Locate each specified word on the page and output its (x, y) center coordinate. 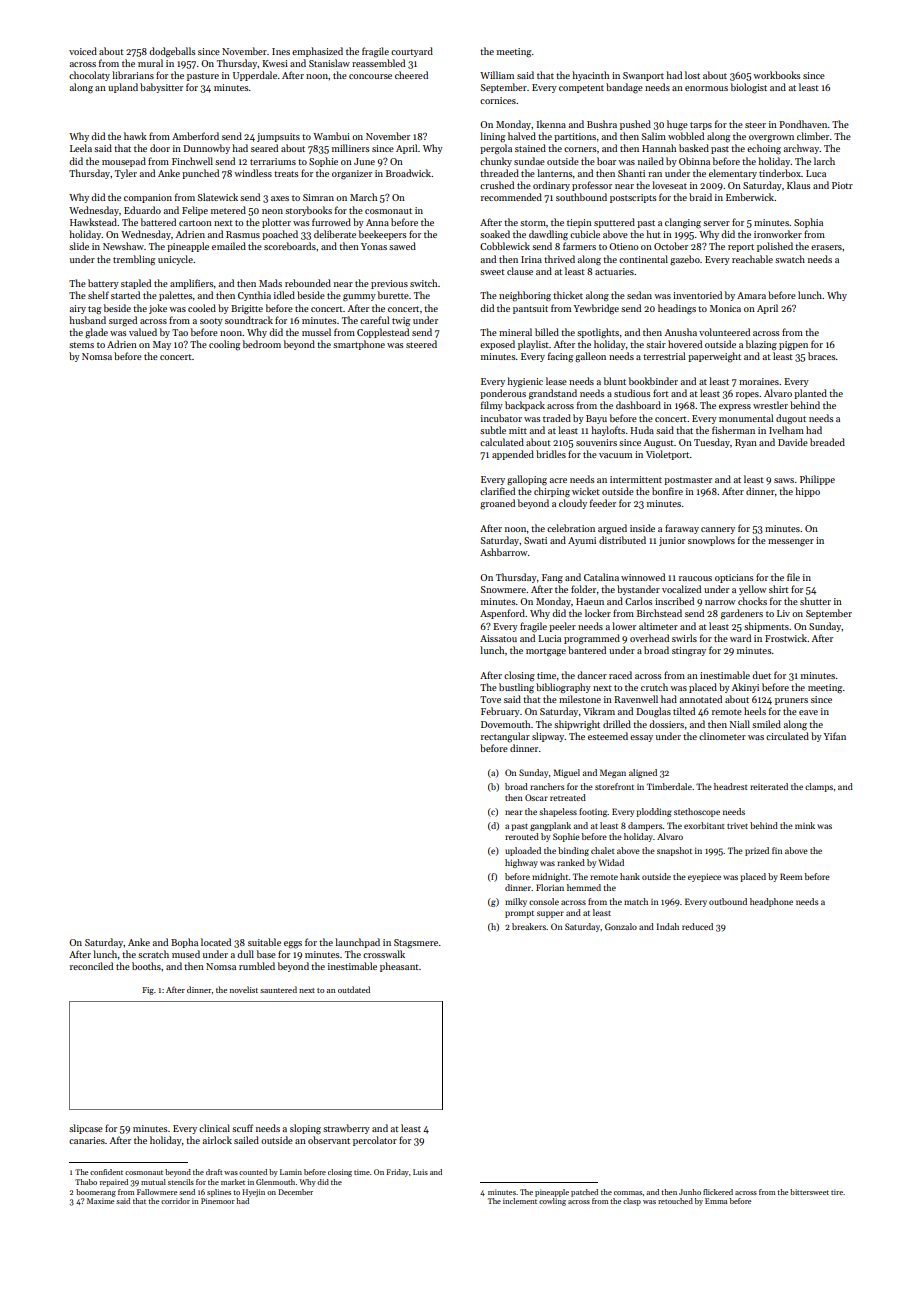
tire (837, 1192)
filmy (492, 406)
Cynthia (254, 296)
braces (821, 356)
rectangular (505, 737)
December (295, 1192)
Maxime (100, 1201)
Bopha (184, 943)
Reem (791, 876)
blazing (761, 345)
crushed (497, 185)
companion (148, 198)
